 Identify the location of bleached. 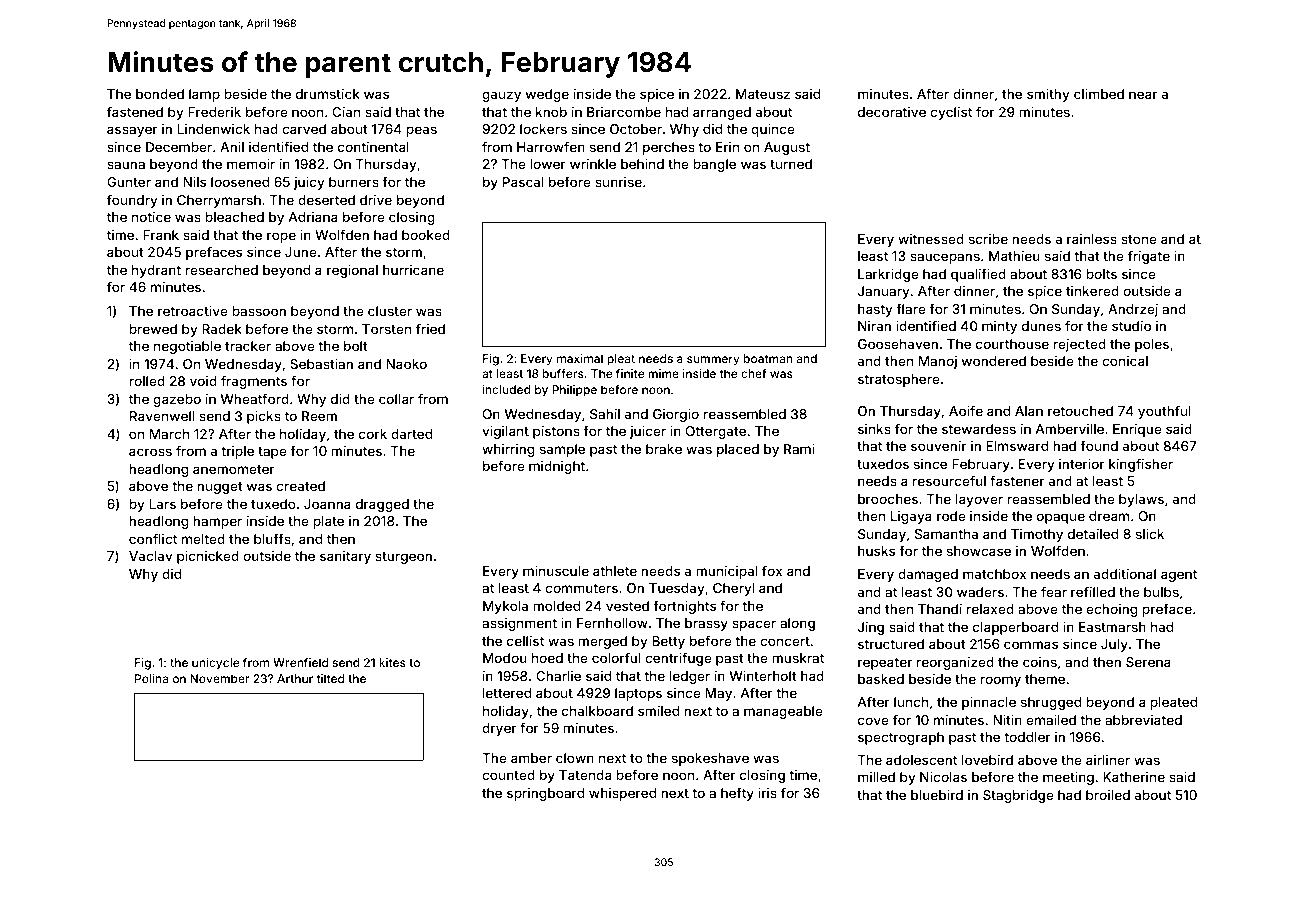
(234, 217).
